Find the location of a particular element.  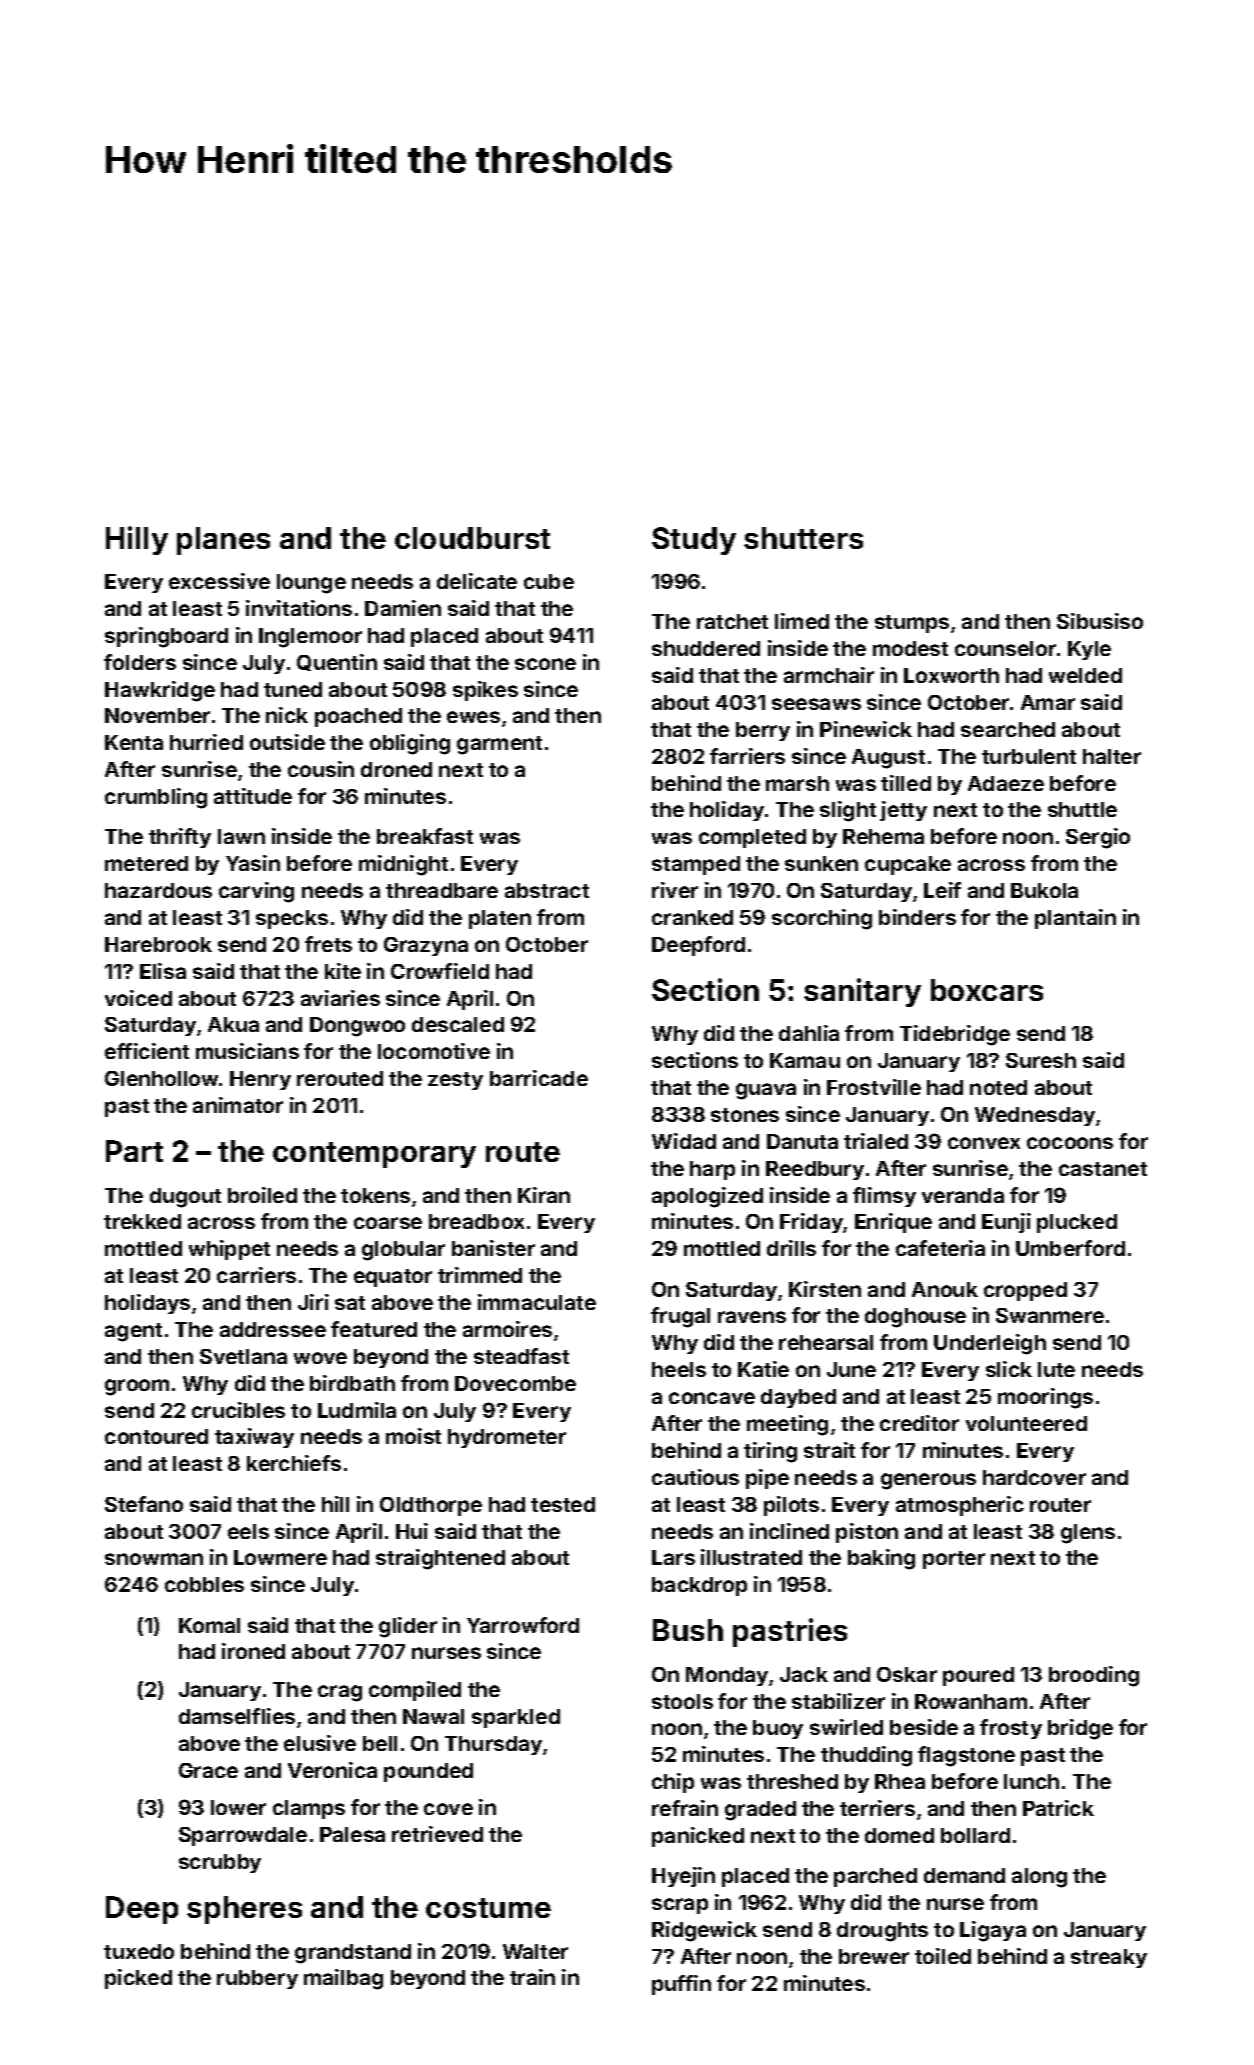

binders is located at coordinates (917, 917).
